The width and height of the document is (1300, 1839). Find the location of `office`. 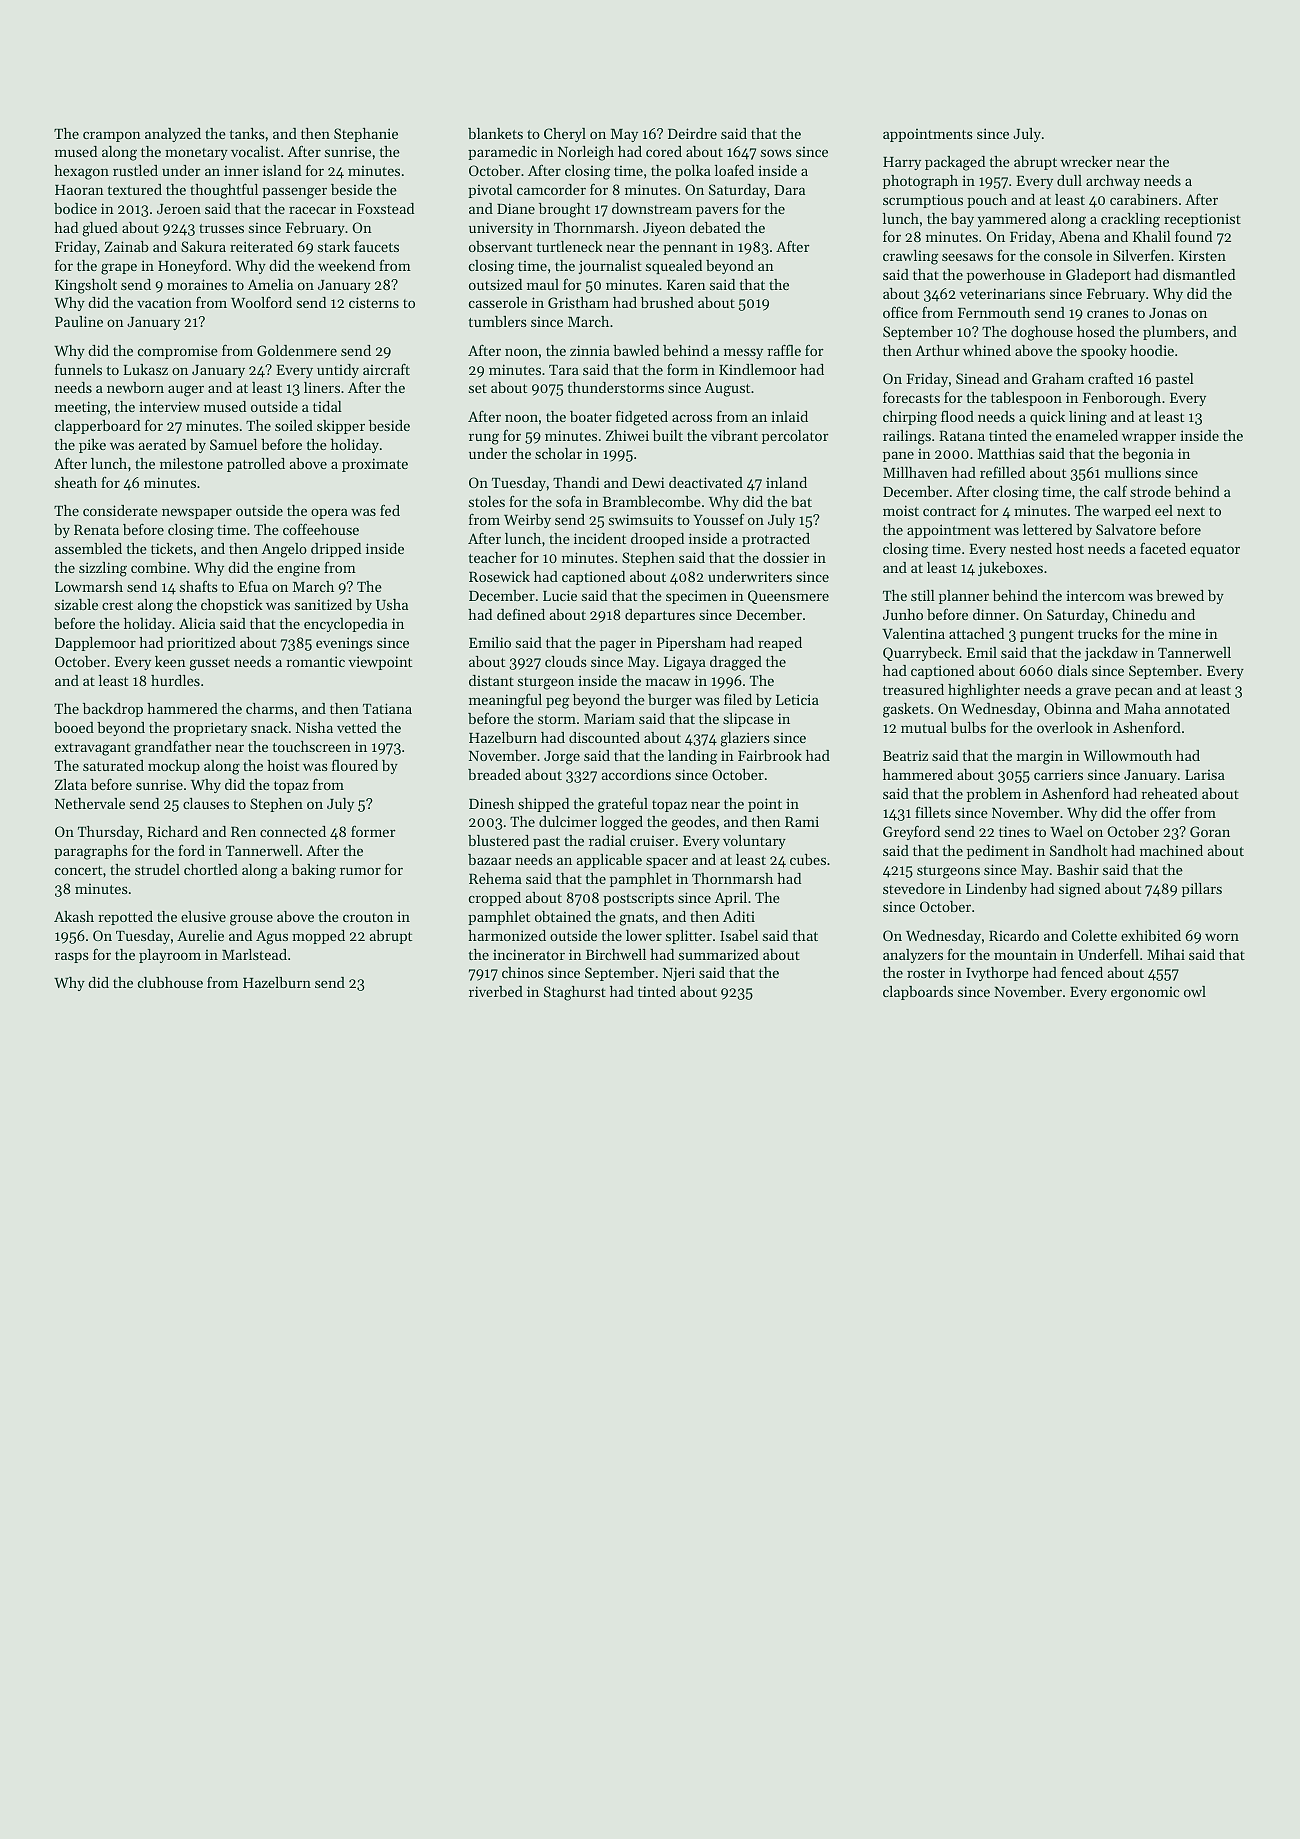

office is located at coordinates (900, 312).
